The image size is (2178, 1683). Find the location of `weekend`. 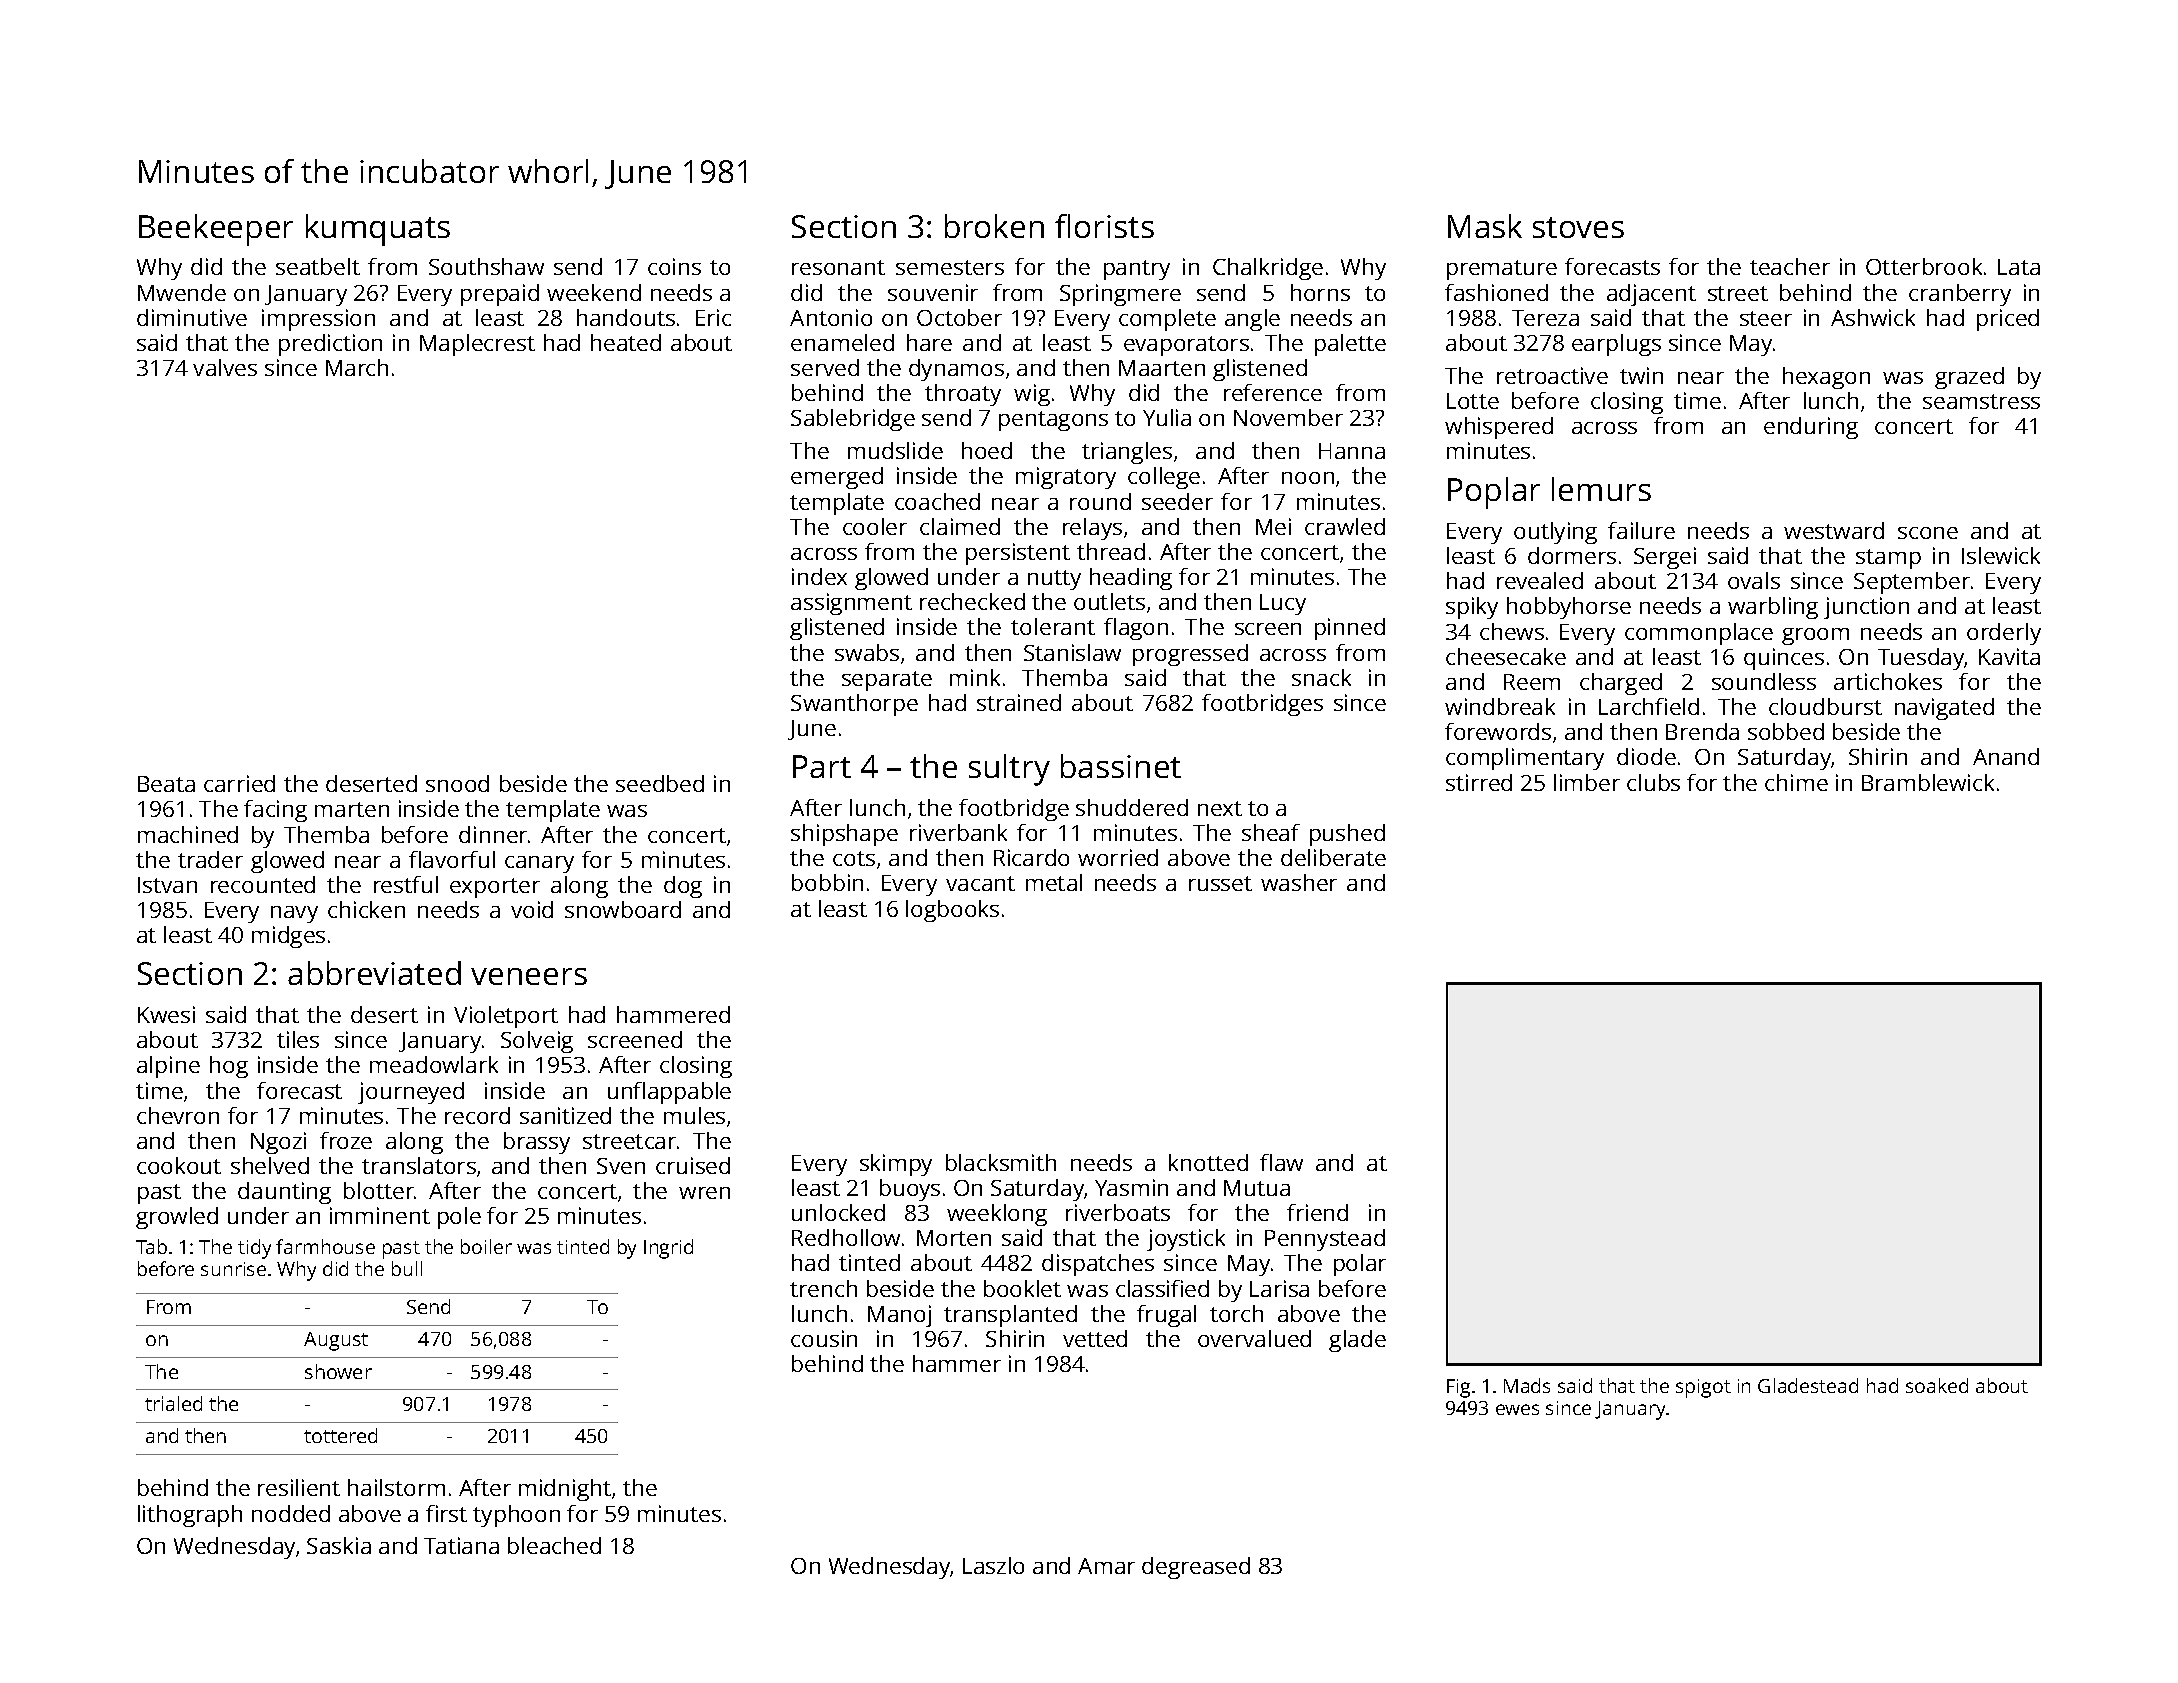

weekend is located at coordinates (594, 292).
